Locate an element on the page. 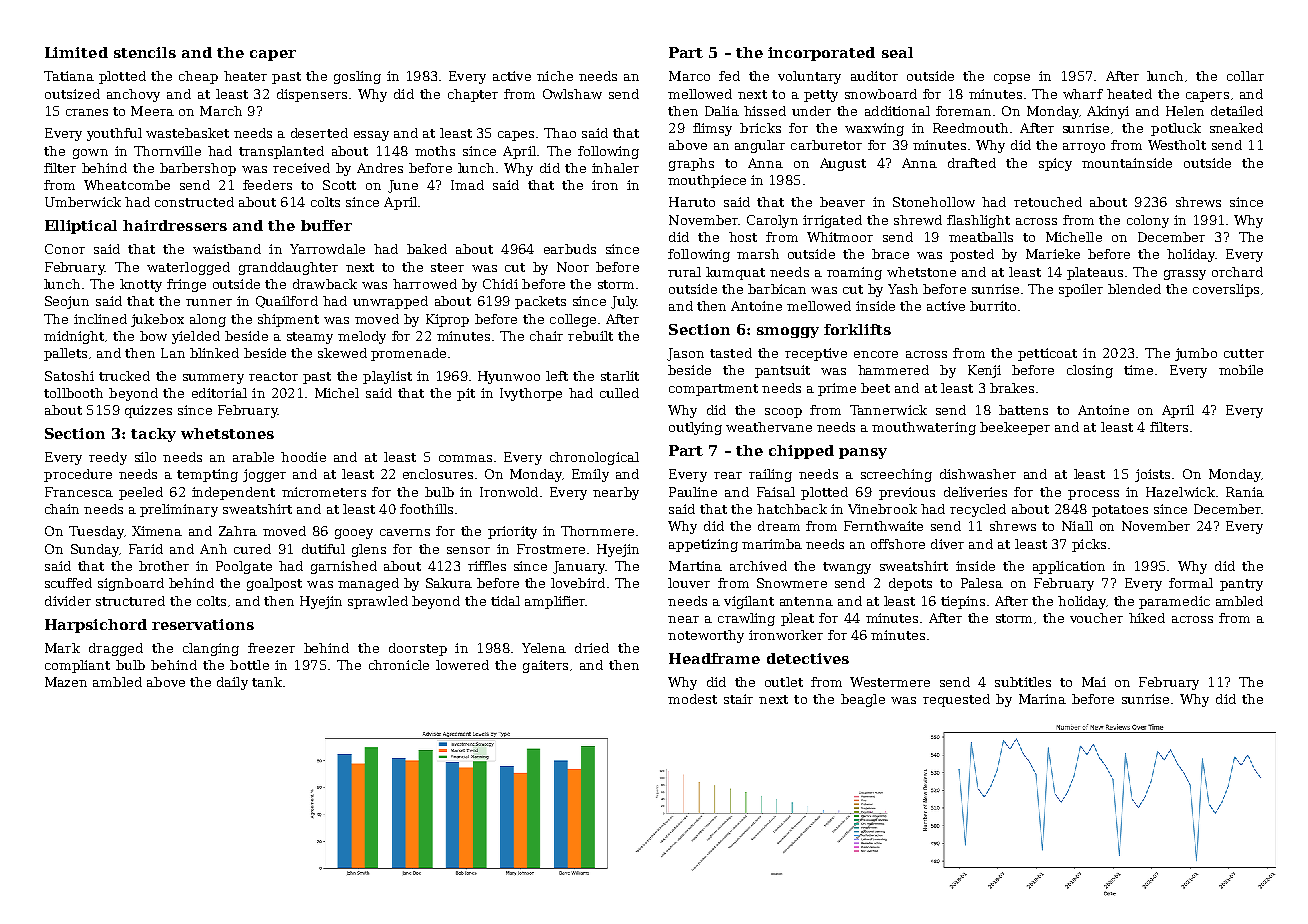 This page has height=924, width=1308. Meera is located at coordinates (152, 111).
